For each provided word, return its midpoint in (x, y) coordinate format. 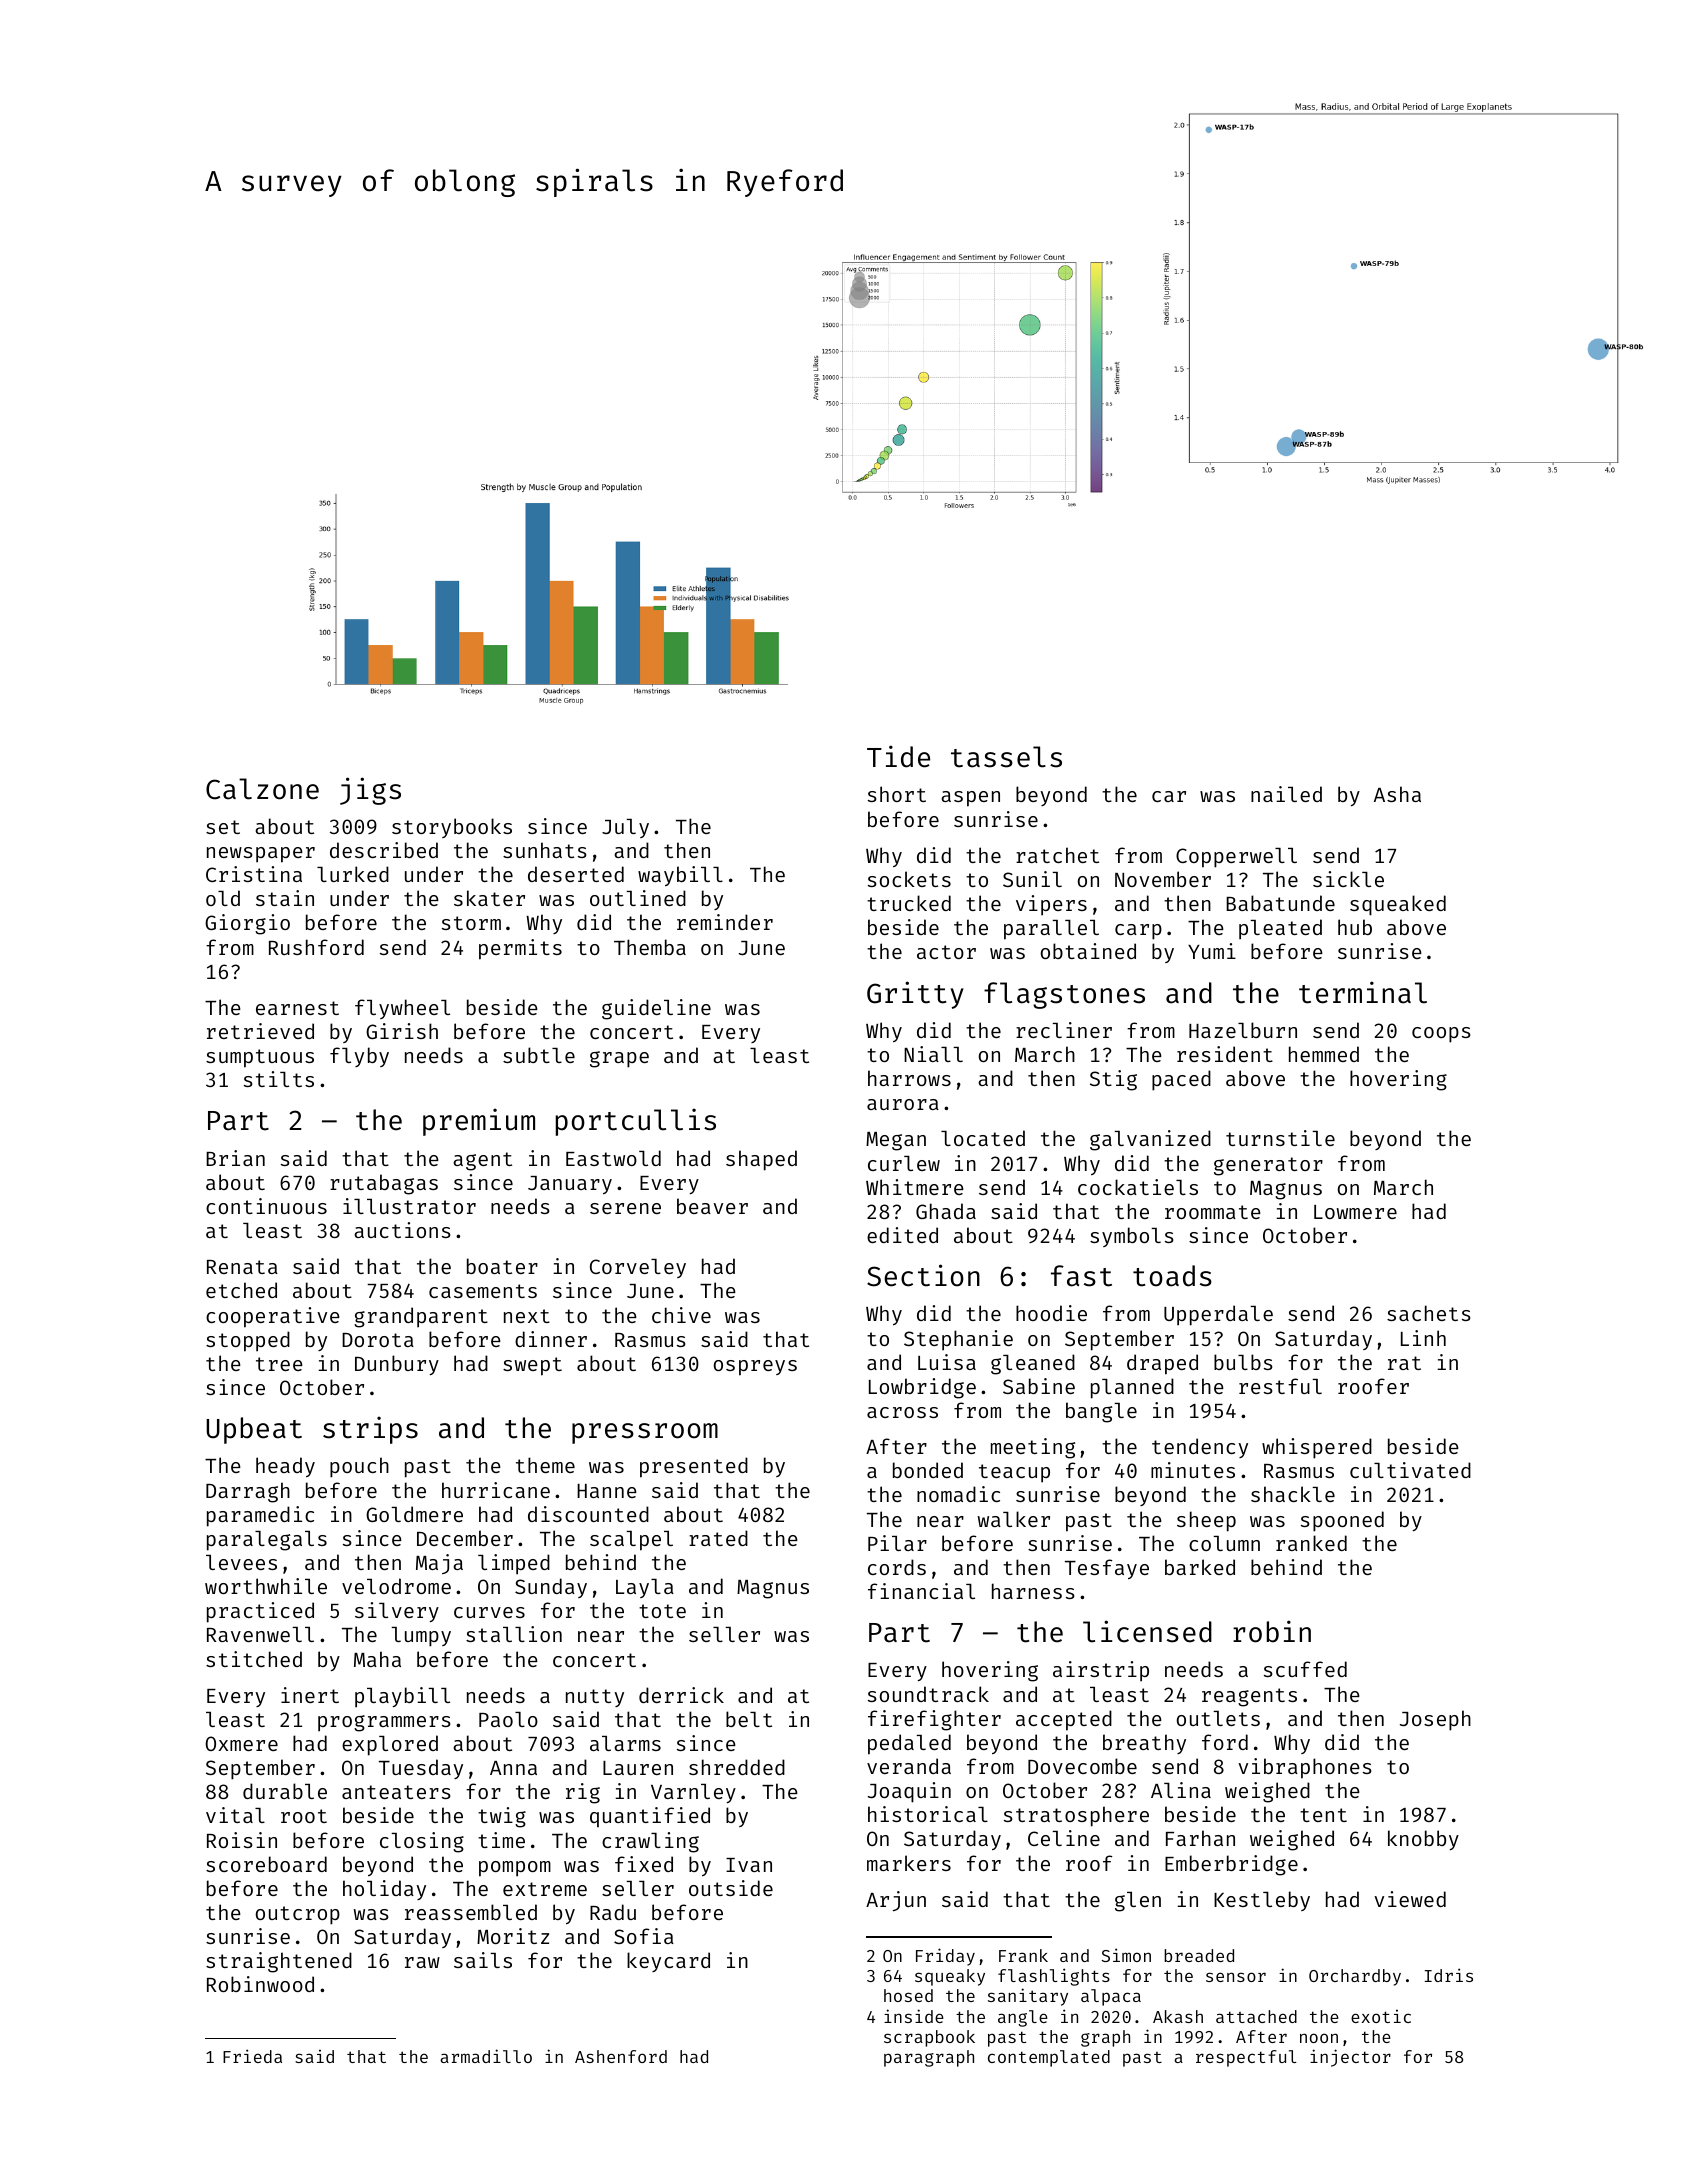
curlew (904, 1163)
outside (731, 1888)
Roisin (242, 1840)
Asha (1397, 794)
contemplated (1049, 2058)
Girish (402, 1031)
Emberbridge (1231, 1865)
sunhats (545, 850)
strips (370, 1430)
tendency (1200, 1448)
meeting (1033, 1448)
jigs (370, 791)
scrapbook (929, 2038)
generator (1268, 1166)
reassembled (471, 1912)
